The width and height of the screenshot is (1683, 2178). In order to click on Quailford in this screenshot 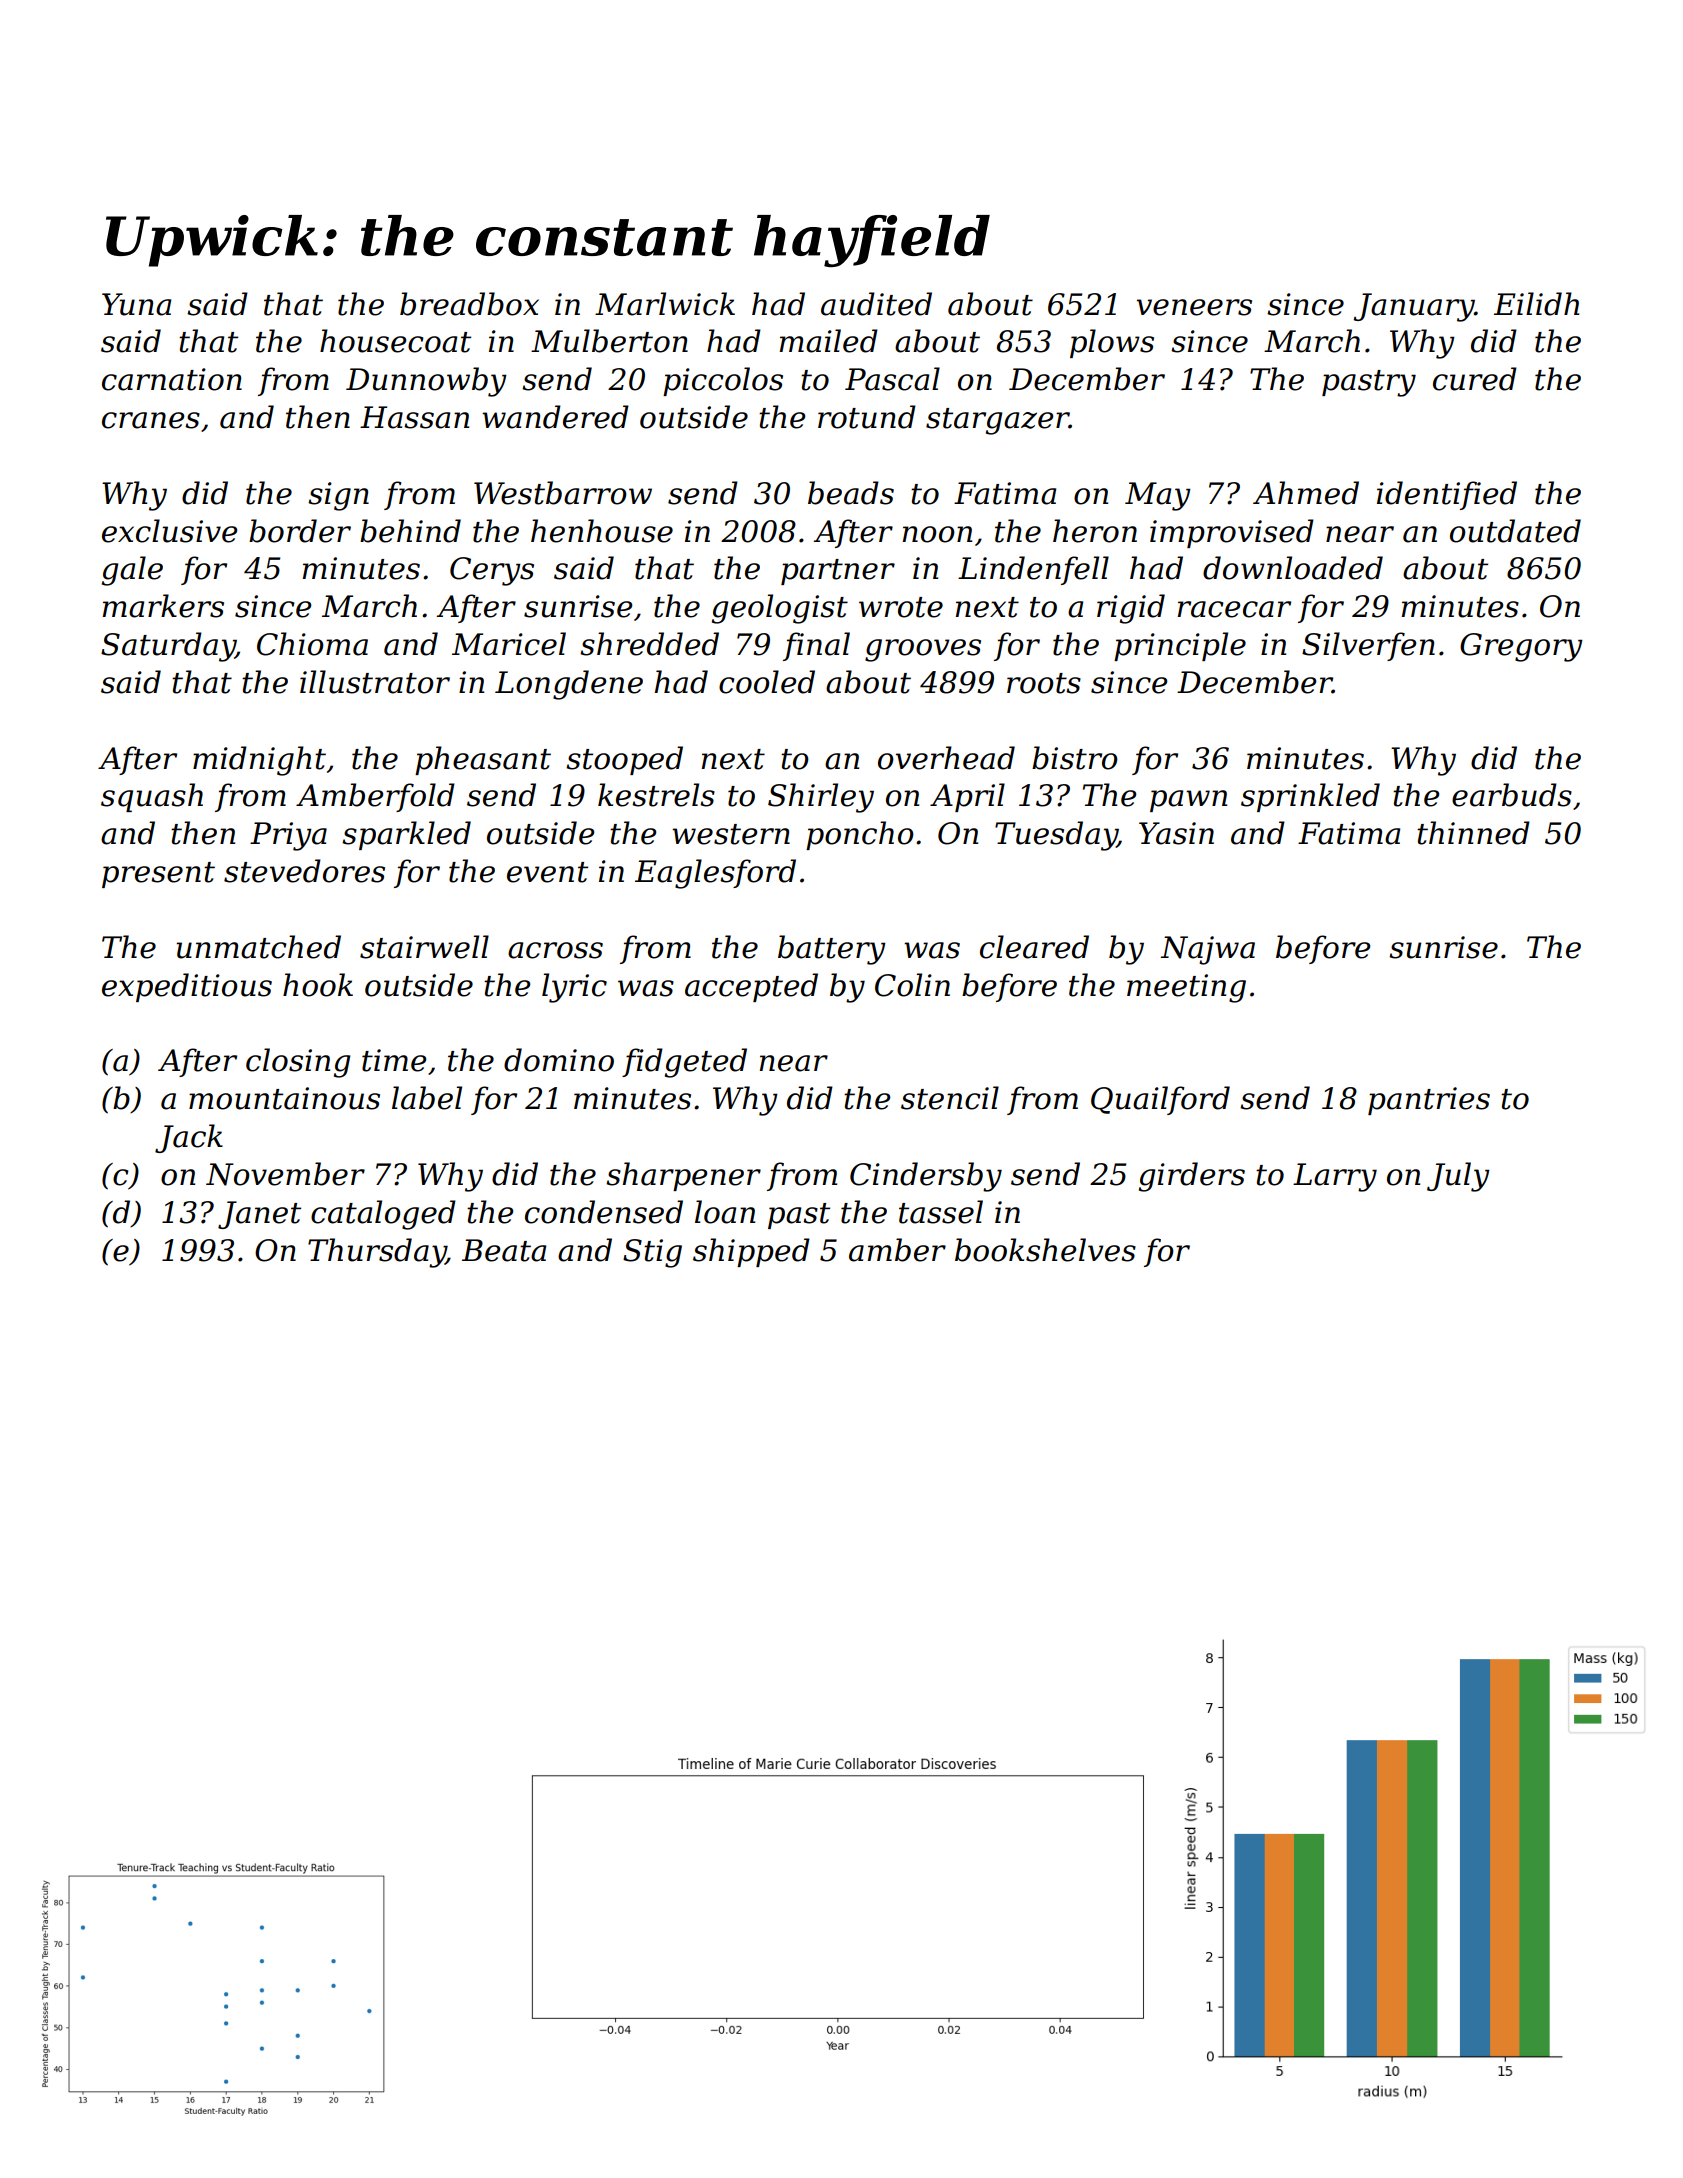, I will do `click(1160, 1100)`.
